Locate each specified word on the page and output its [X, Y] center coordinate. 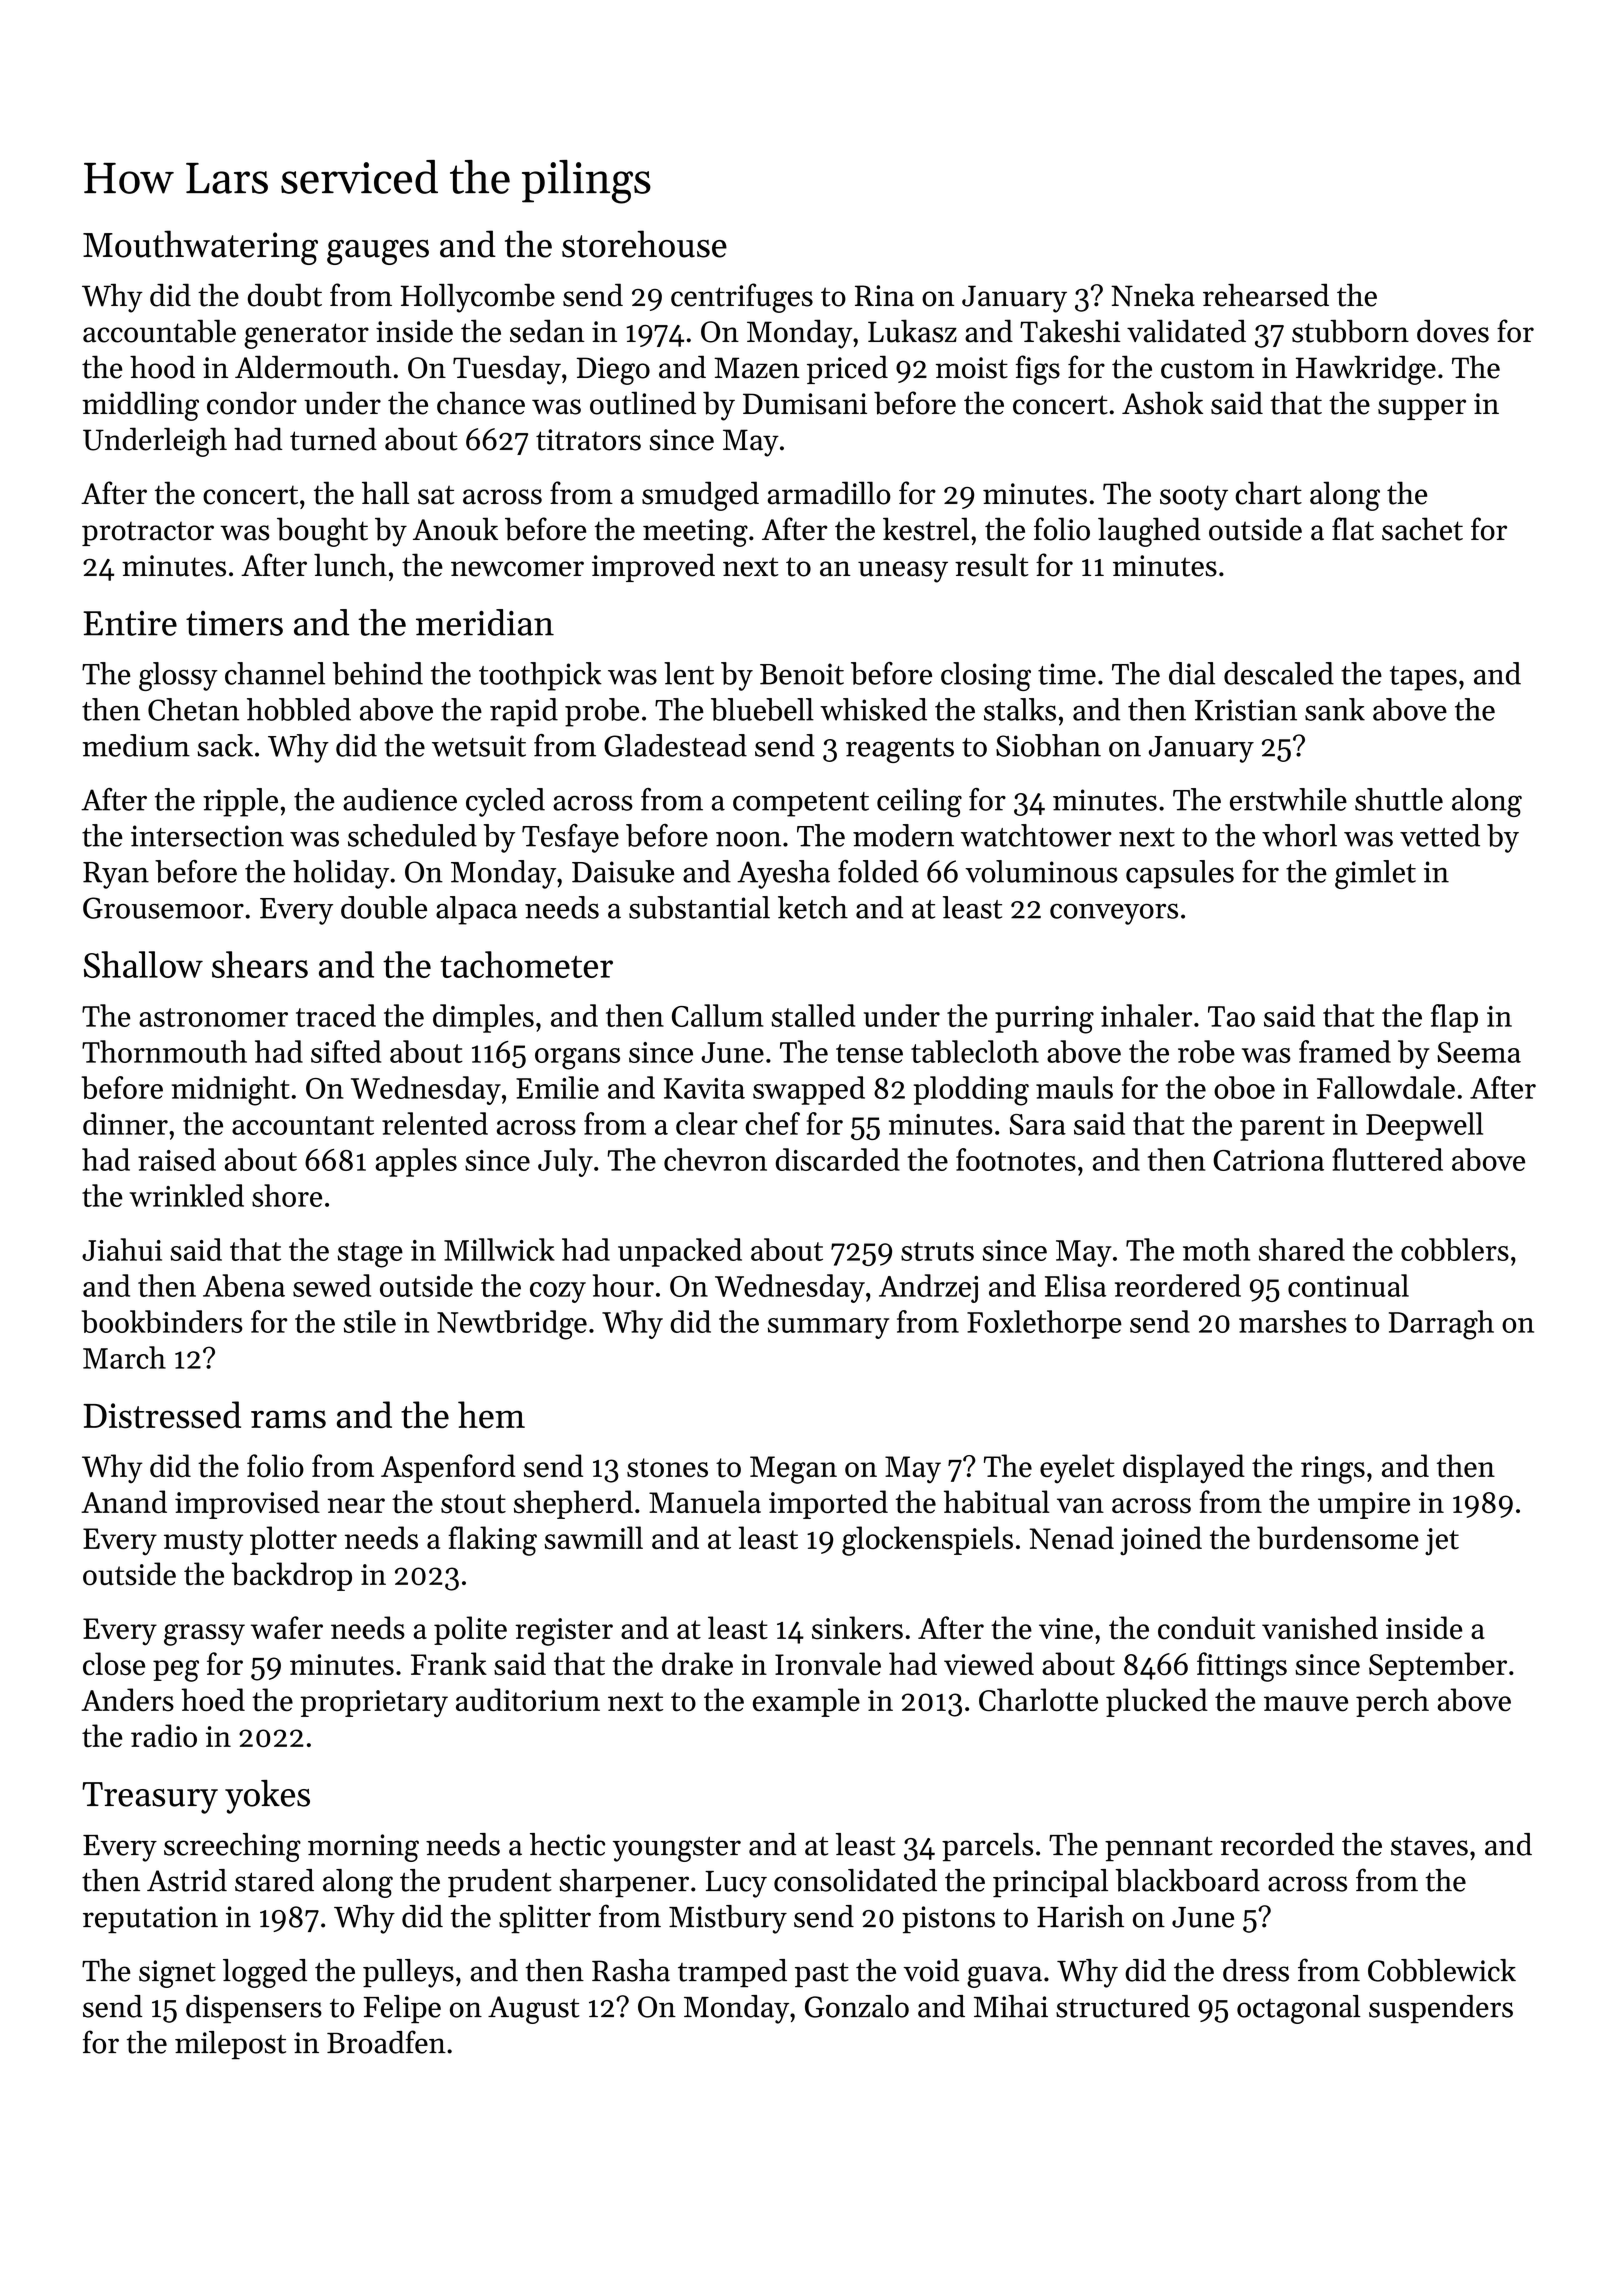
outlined [643, 403]
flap [1454, 1018]
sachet [1422, 529]
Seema [1479, 1052]
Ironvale [828, 1663]
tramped [732, 1973]
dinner [125, 1123]
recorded [1277, 1844]
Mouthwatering [200, 247]
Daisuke [623, 871]
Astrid [187, 1880]
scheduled [412, 835]
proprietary [374, 1704]
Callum [717, 1015]
